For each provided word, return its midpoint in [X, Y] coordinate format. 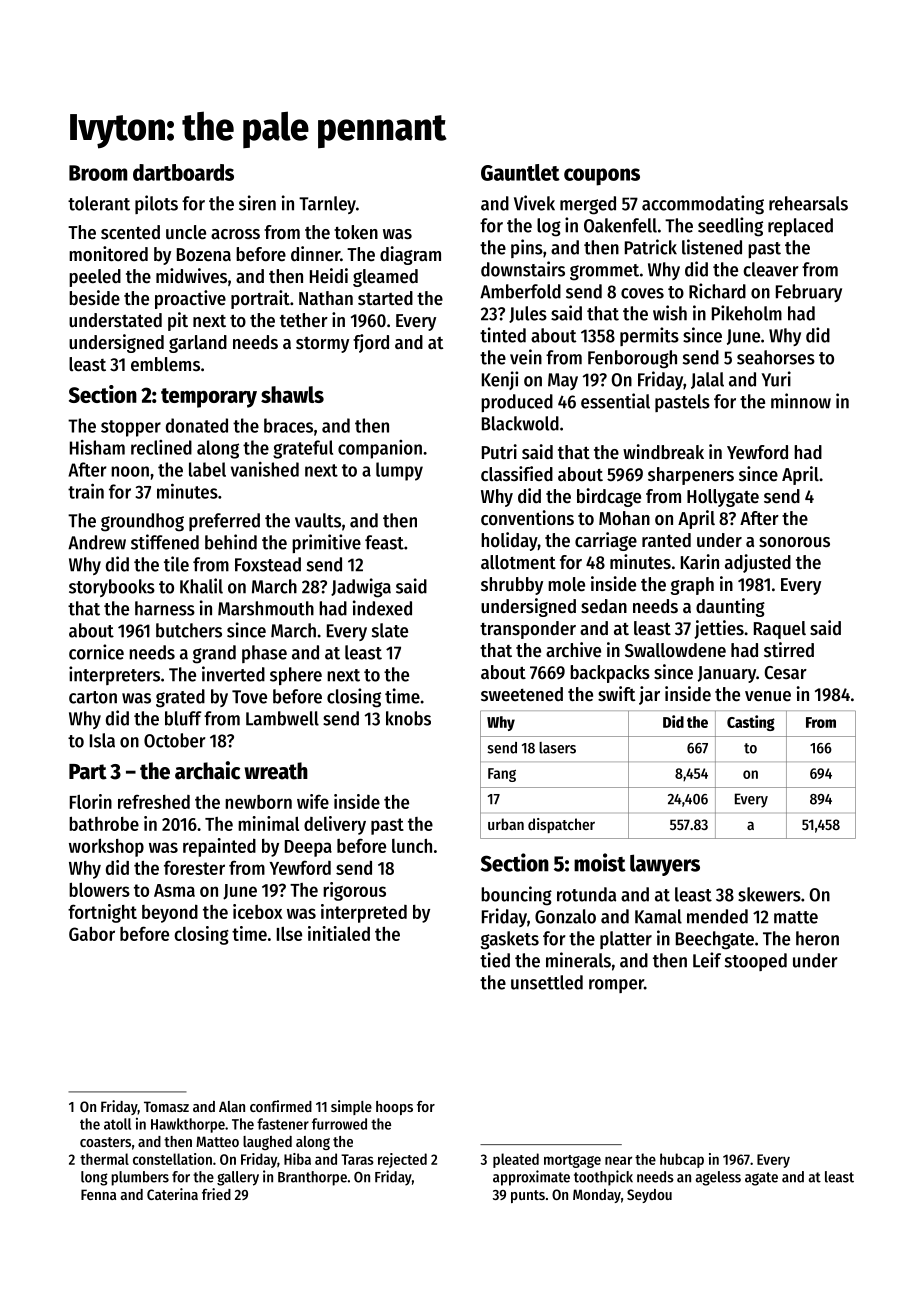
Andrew [97, 542]
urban [506, 824]
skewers [769, 894]
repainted [219, 847]
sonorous [794, 542]
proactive [190, 299]
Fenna [98, 1194]
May [563, 381]
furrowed [339, 1124]
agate [761, 1179]
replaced [800, 227]
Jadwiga [361, 588]
